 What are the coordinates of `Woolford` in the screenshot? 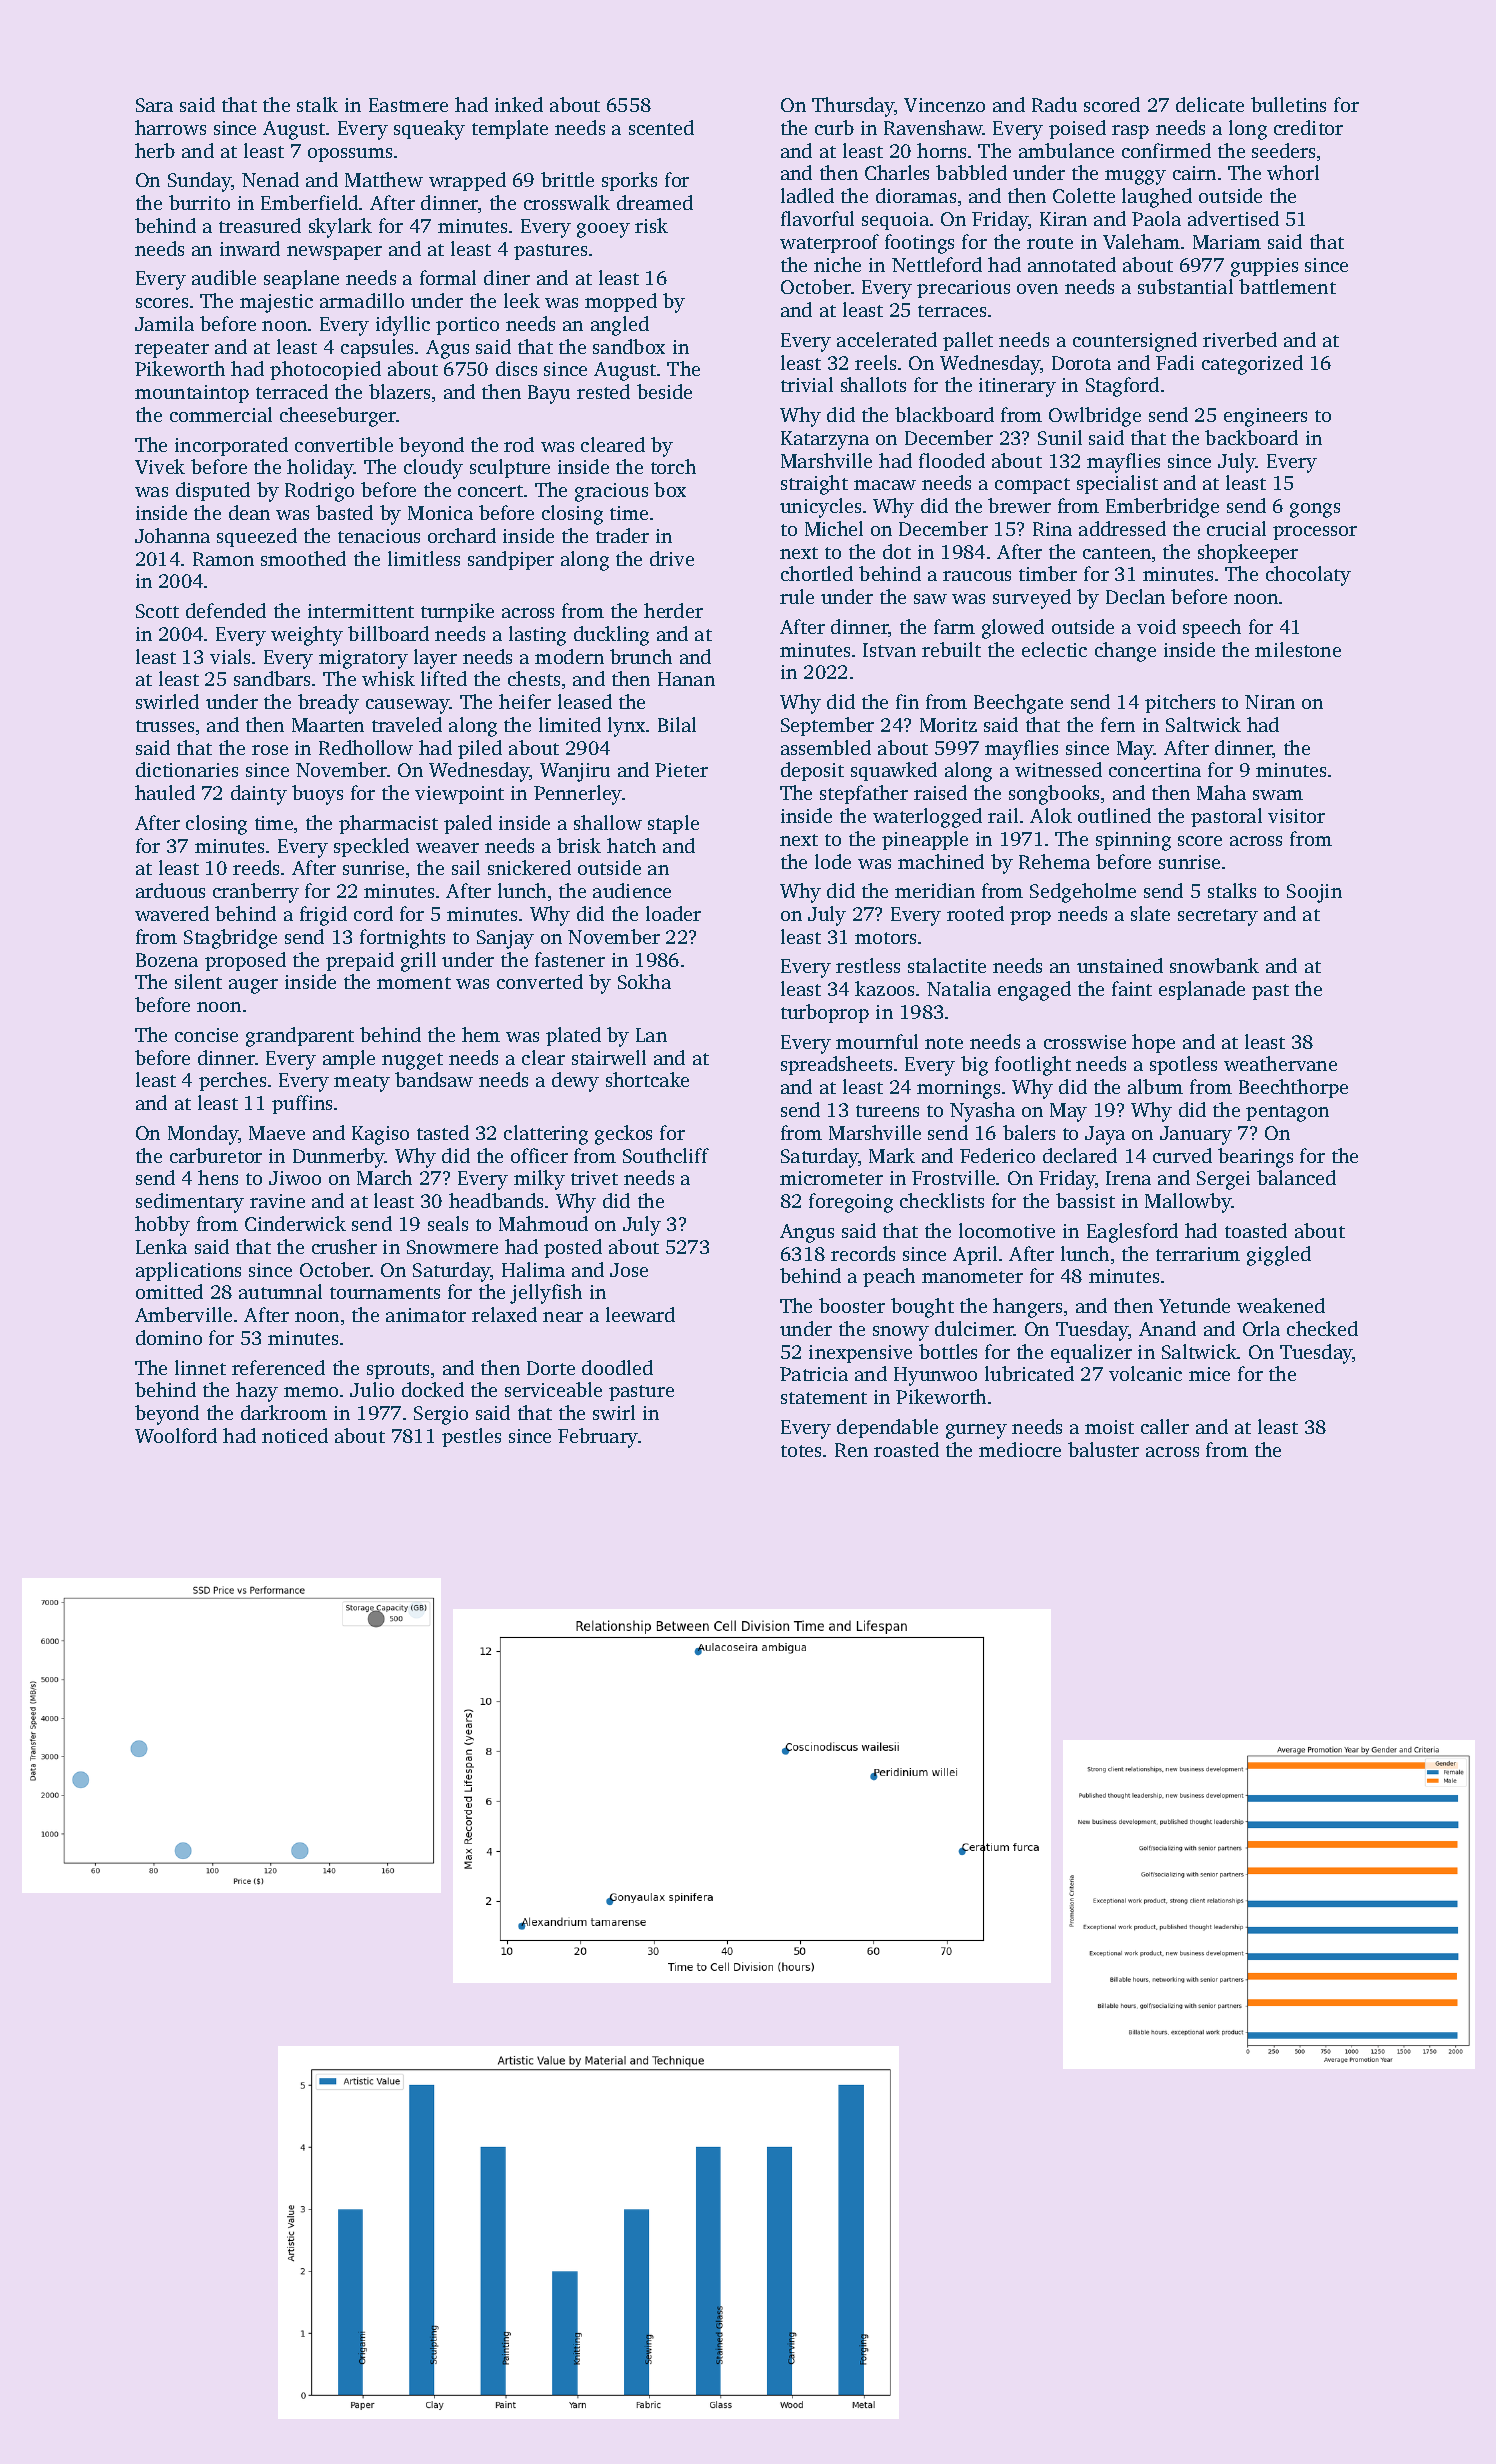 It's located at (176, 1435).
